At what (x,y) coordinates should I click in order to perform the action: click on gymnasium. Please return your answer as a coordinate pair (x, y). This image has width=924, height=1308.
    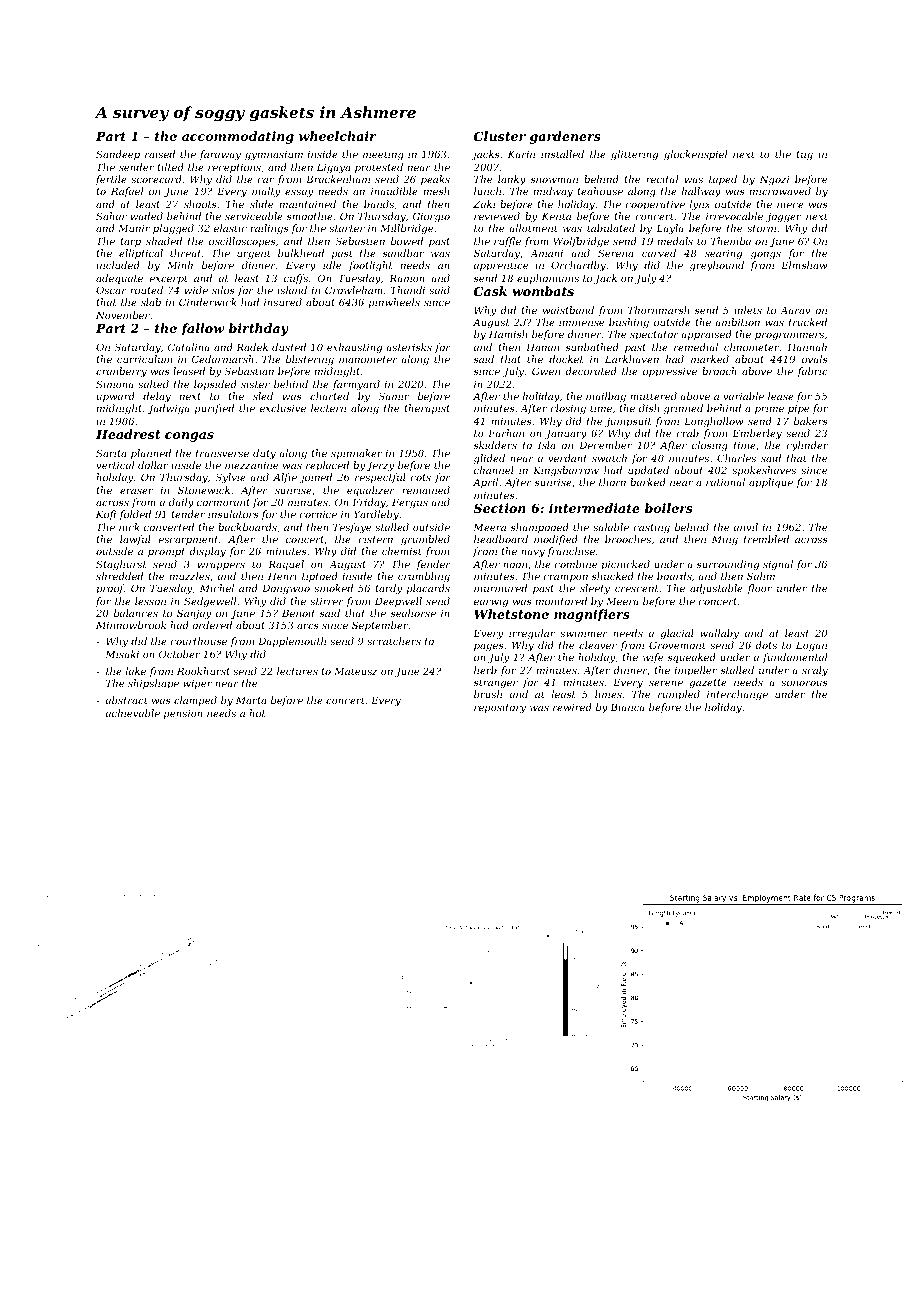
    Looking at the image, I should click on (274, 155).
